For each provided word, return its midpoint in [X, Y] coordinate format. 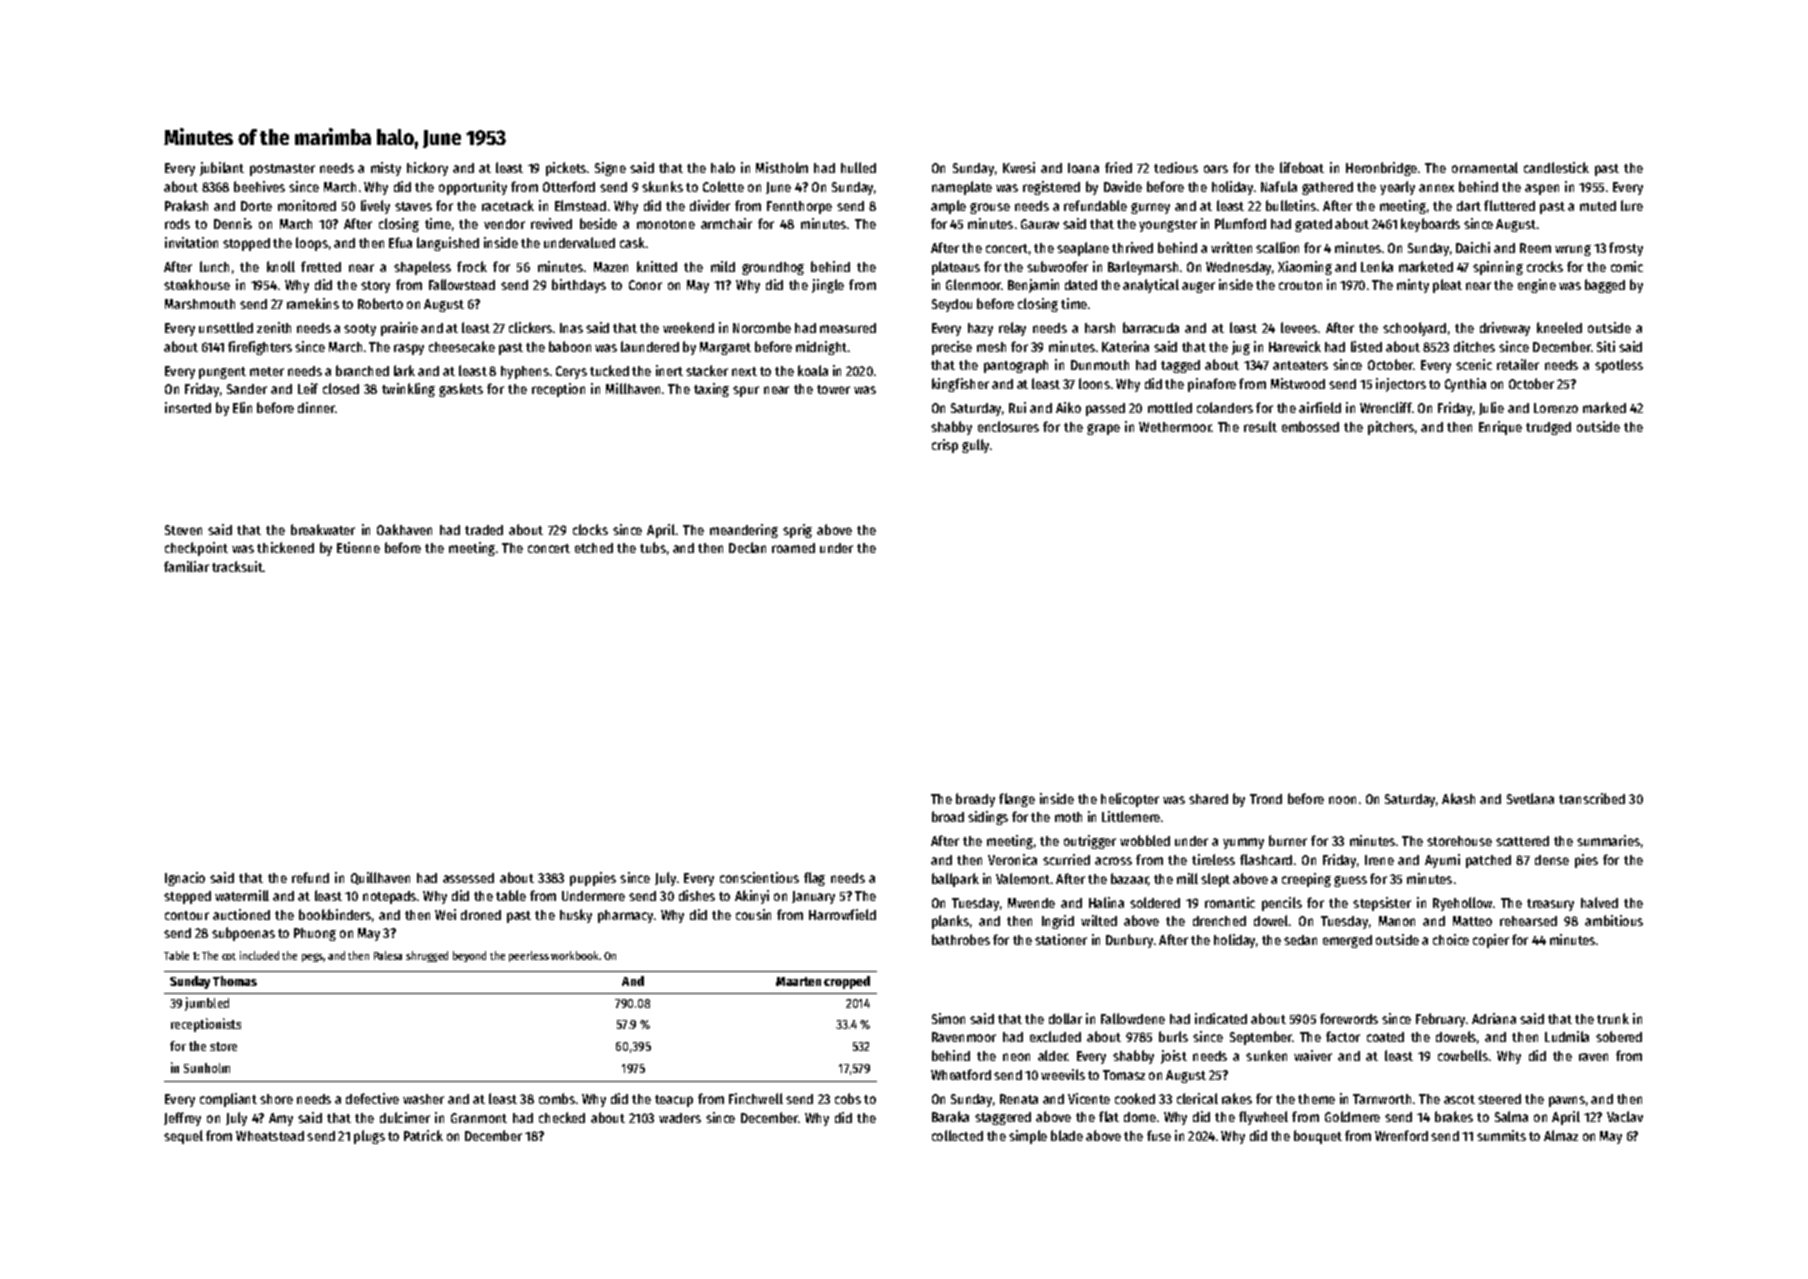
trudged [1548, 428]
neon [1016, 1057]
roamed [793, 548]
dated [1081, 285]
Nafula [1279, 186]
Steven [183, 530]
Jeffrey [182, 1119]
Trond [1266, 799]
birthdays [579, 286]
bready [975, 800]
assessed [468, 878]
